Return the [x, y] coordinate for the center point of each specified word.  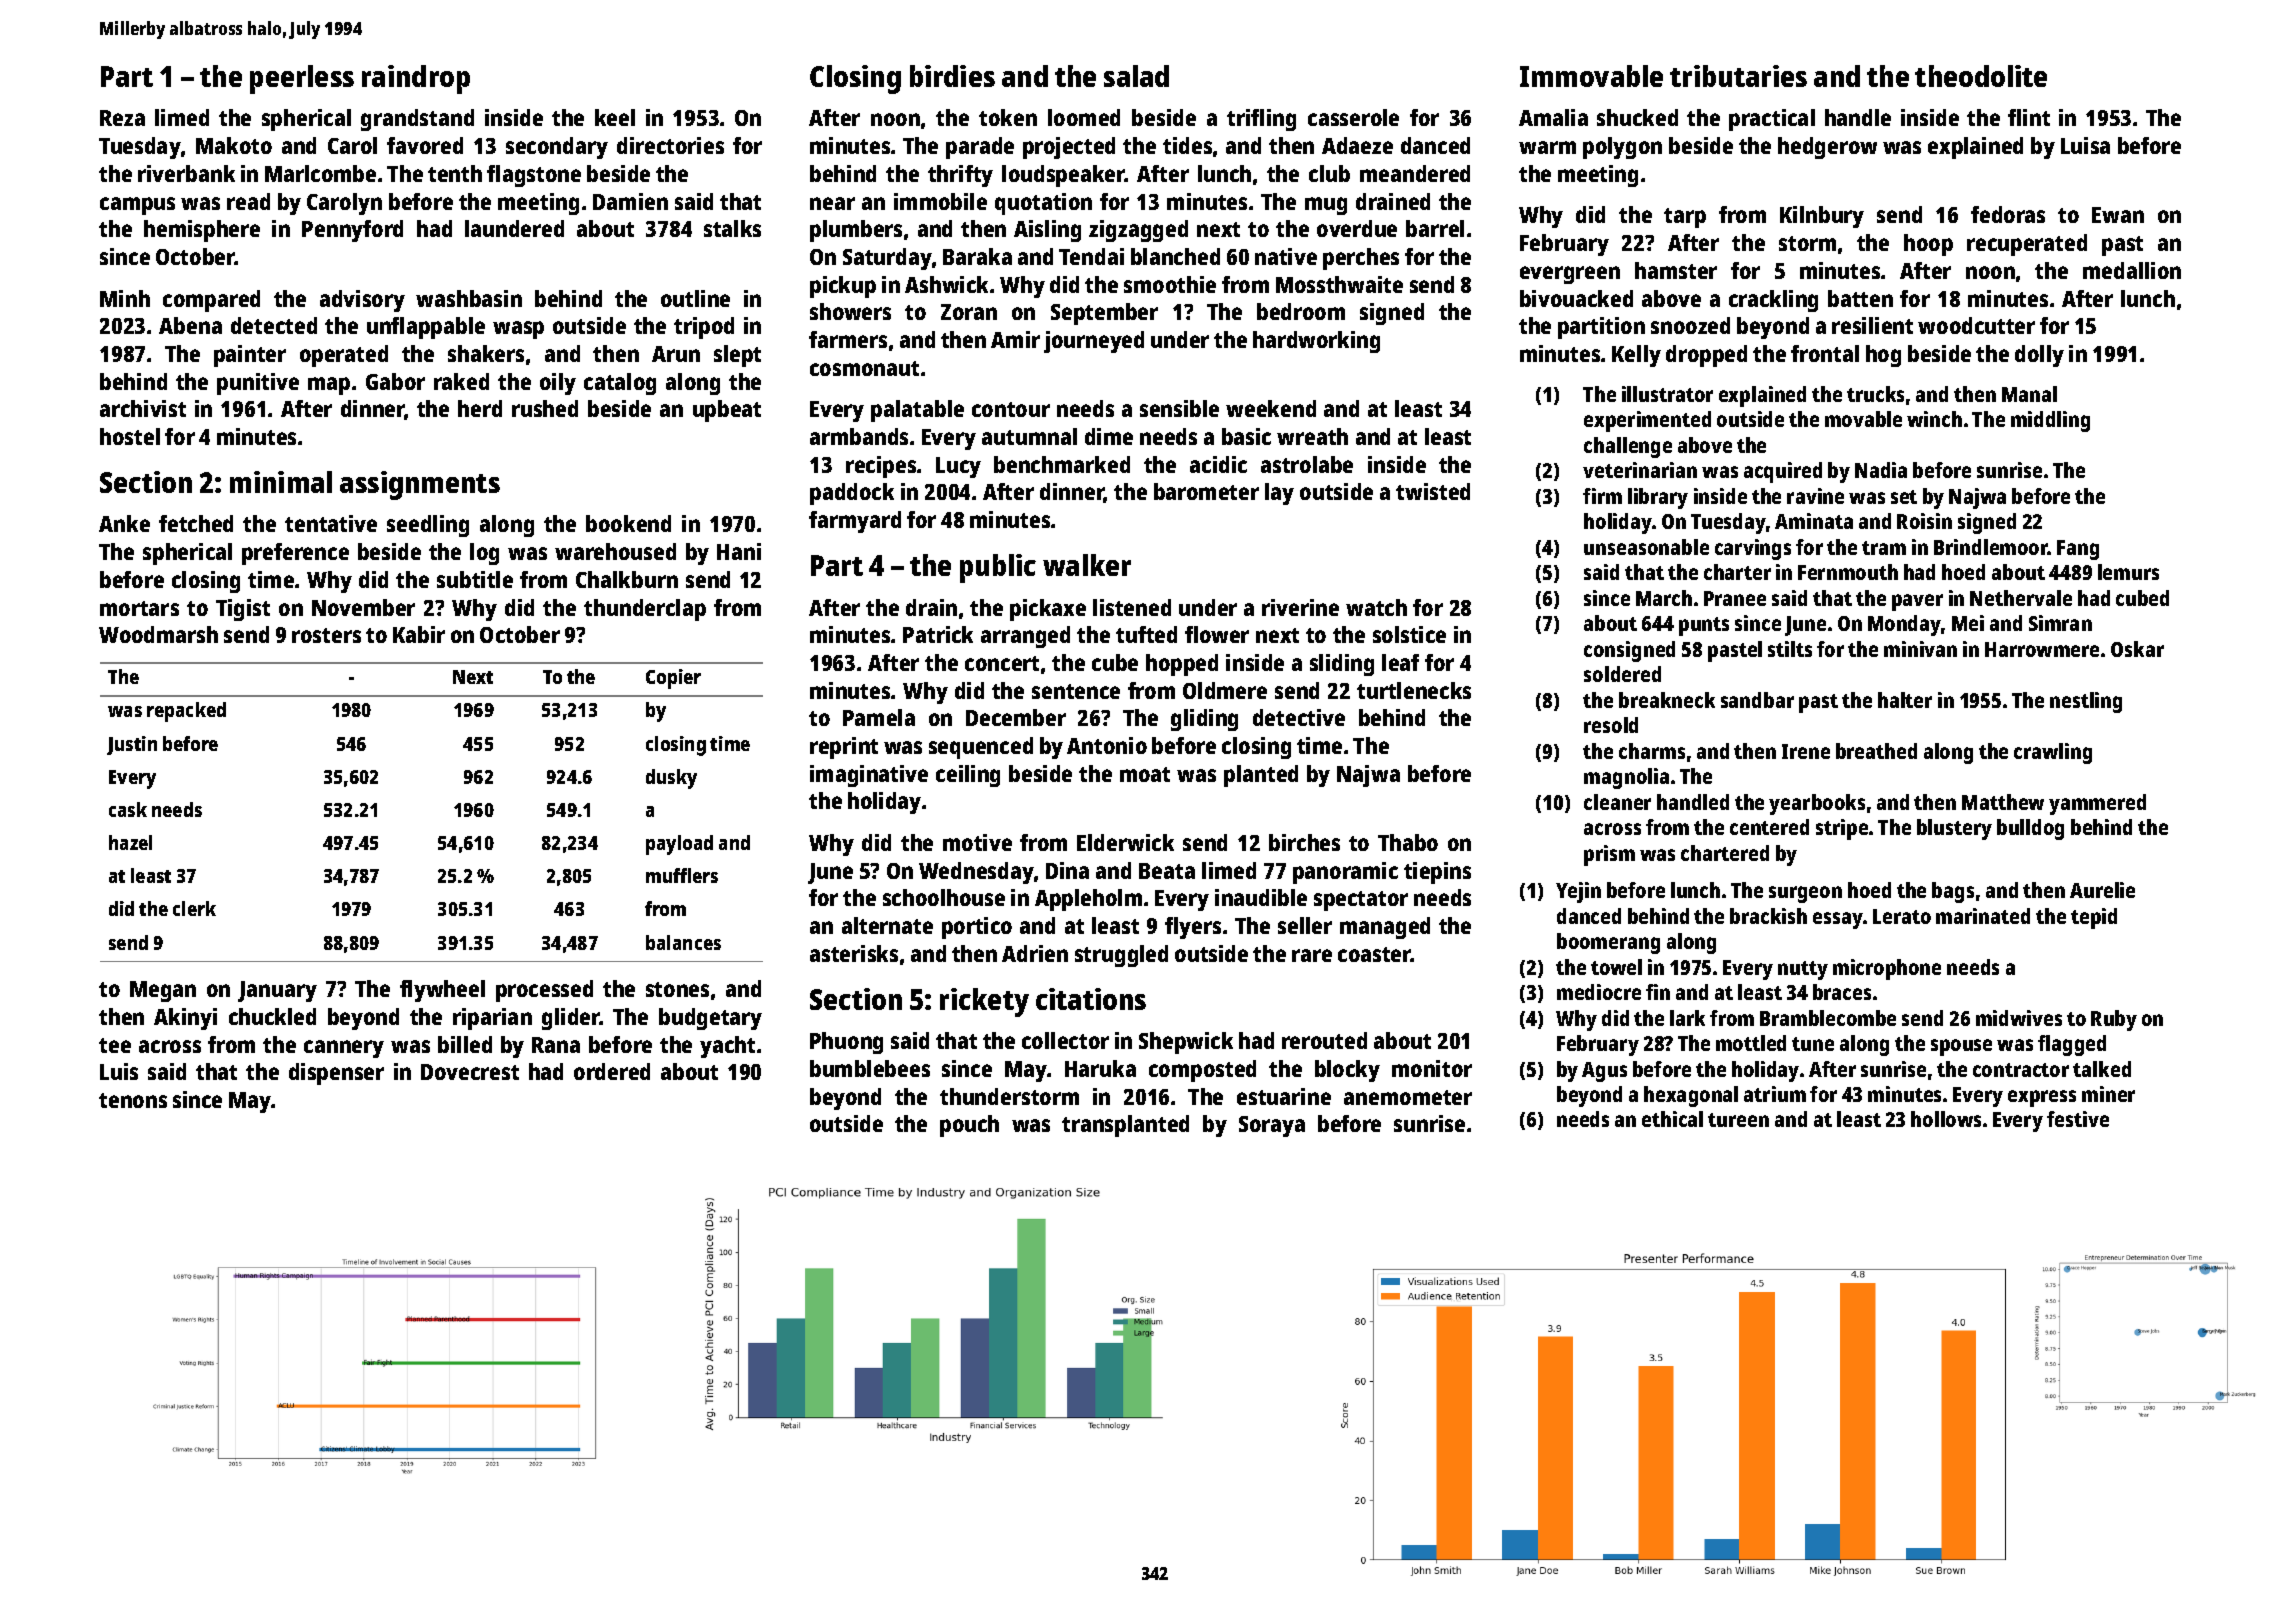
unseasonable [1646, 547]
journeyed [1094, 342]
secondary [557, 148]
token [1008, 117]
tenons [133, 1100]
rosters [326, 635]
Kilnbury [1822, 217]
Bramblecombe [1828, 1018]
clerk [194, 908]
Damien [630, 201]
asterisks [854, 953]
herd [480, 408]
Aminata [1814, 521]
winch [1934, 419]
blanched [1175, 256]
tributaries [1738, 76]
